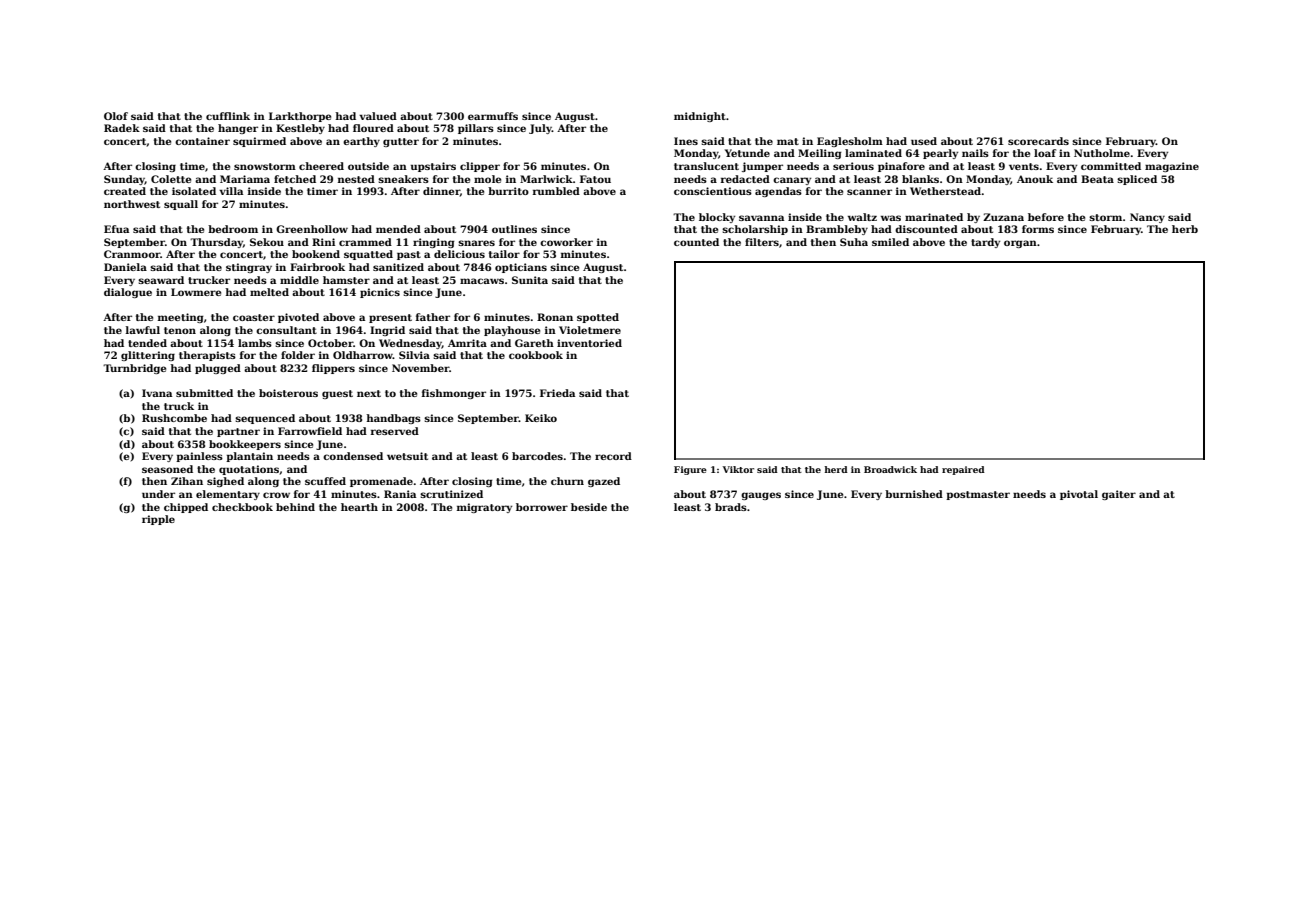  Describe the element at coordinates (359, 507) in the page. I see `hearth` at that location.
